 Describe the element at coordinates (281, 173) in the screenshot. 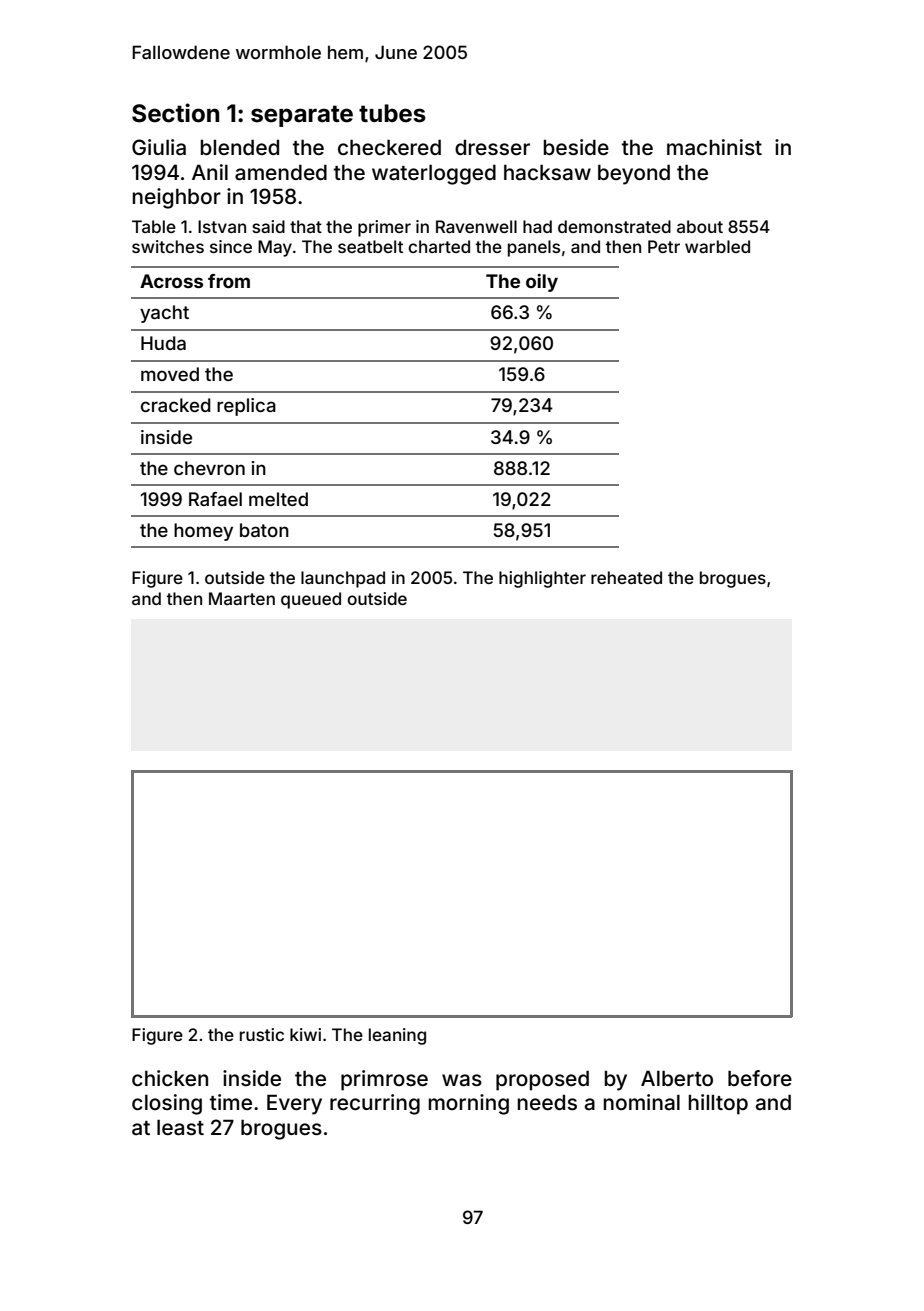

I see `amended` at that location.
